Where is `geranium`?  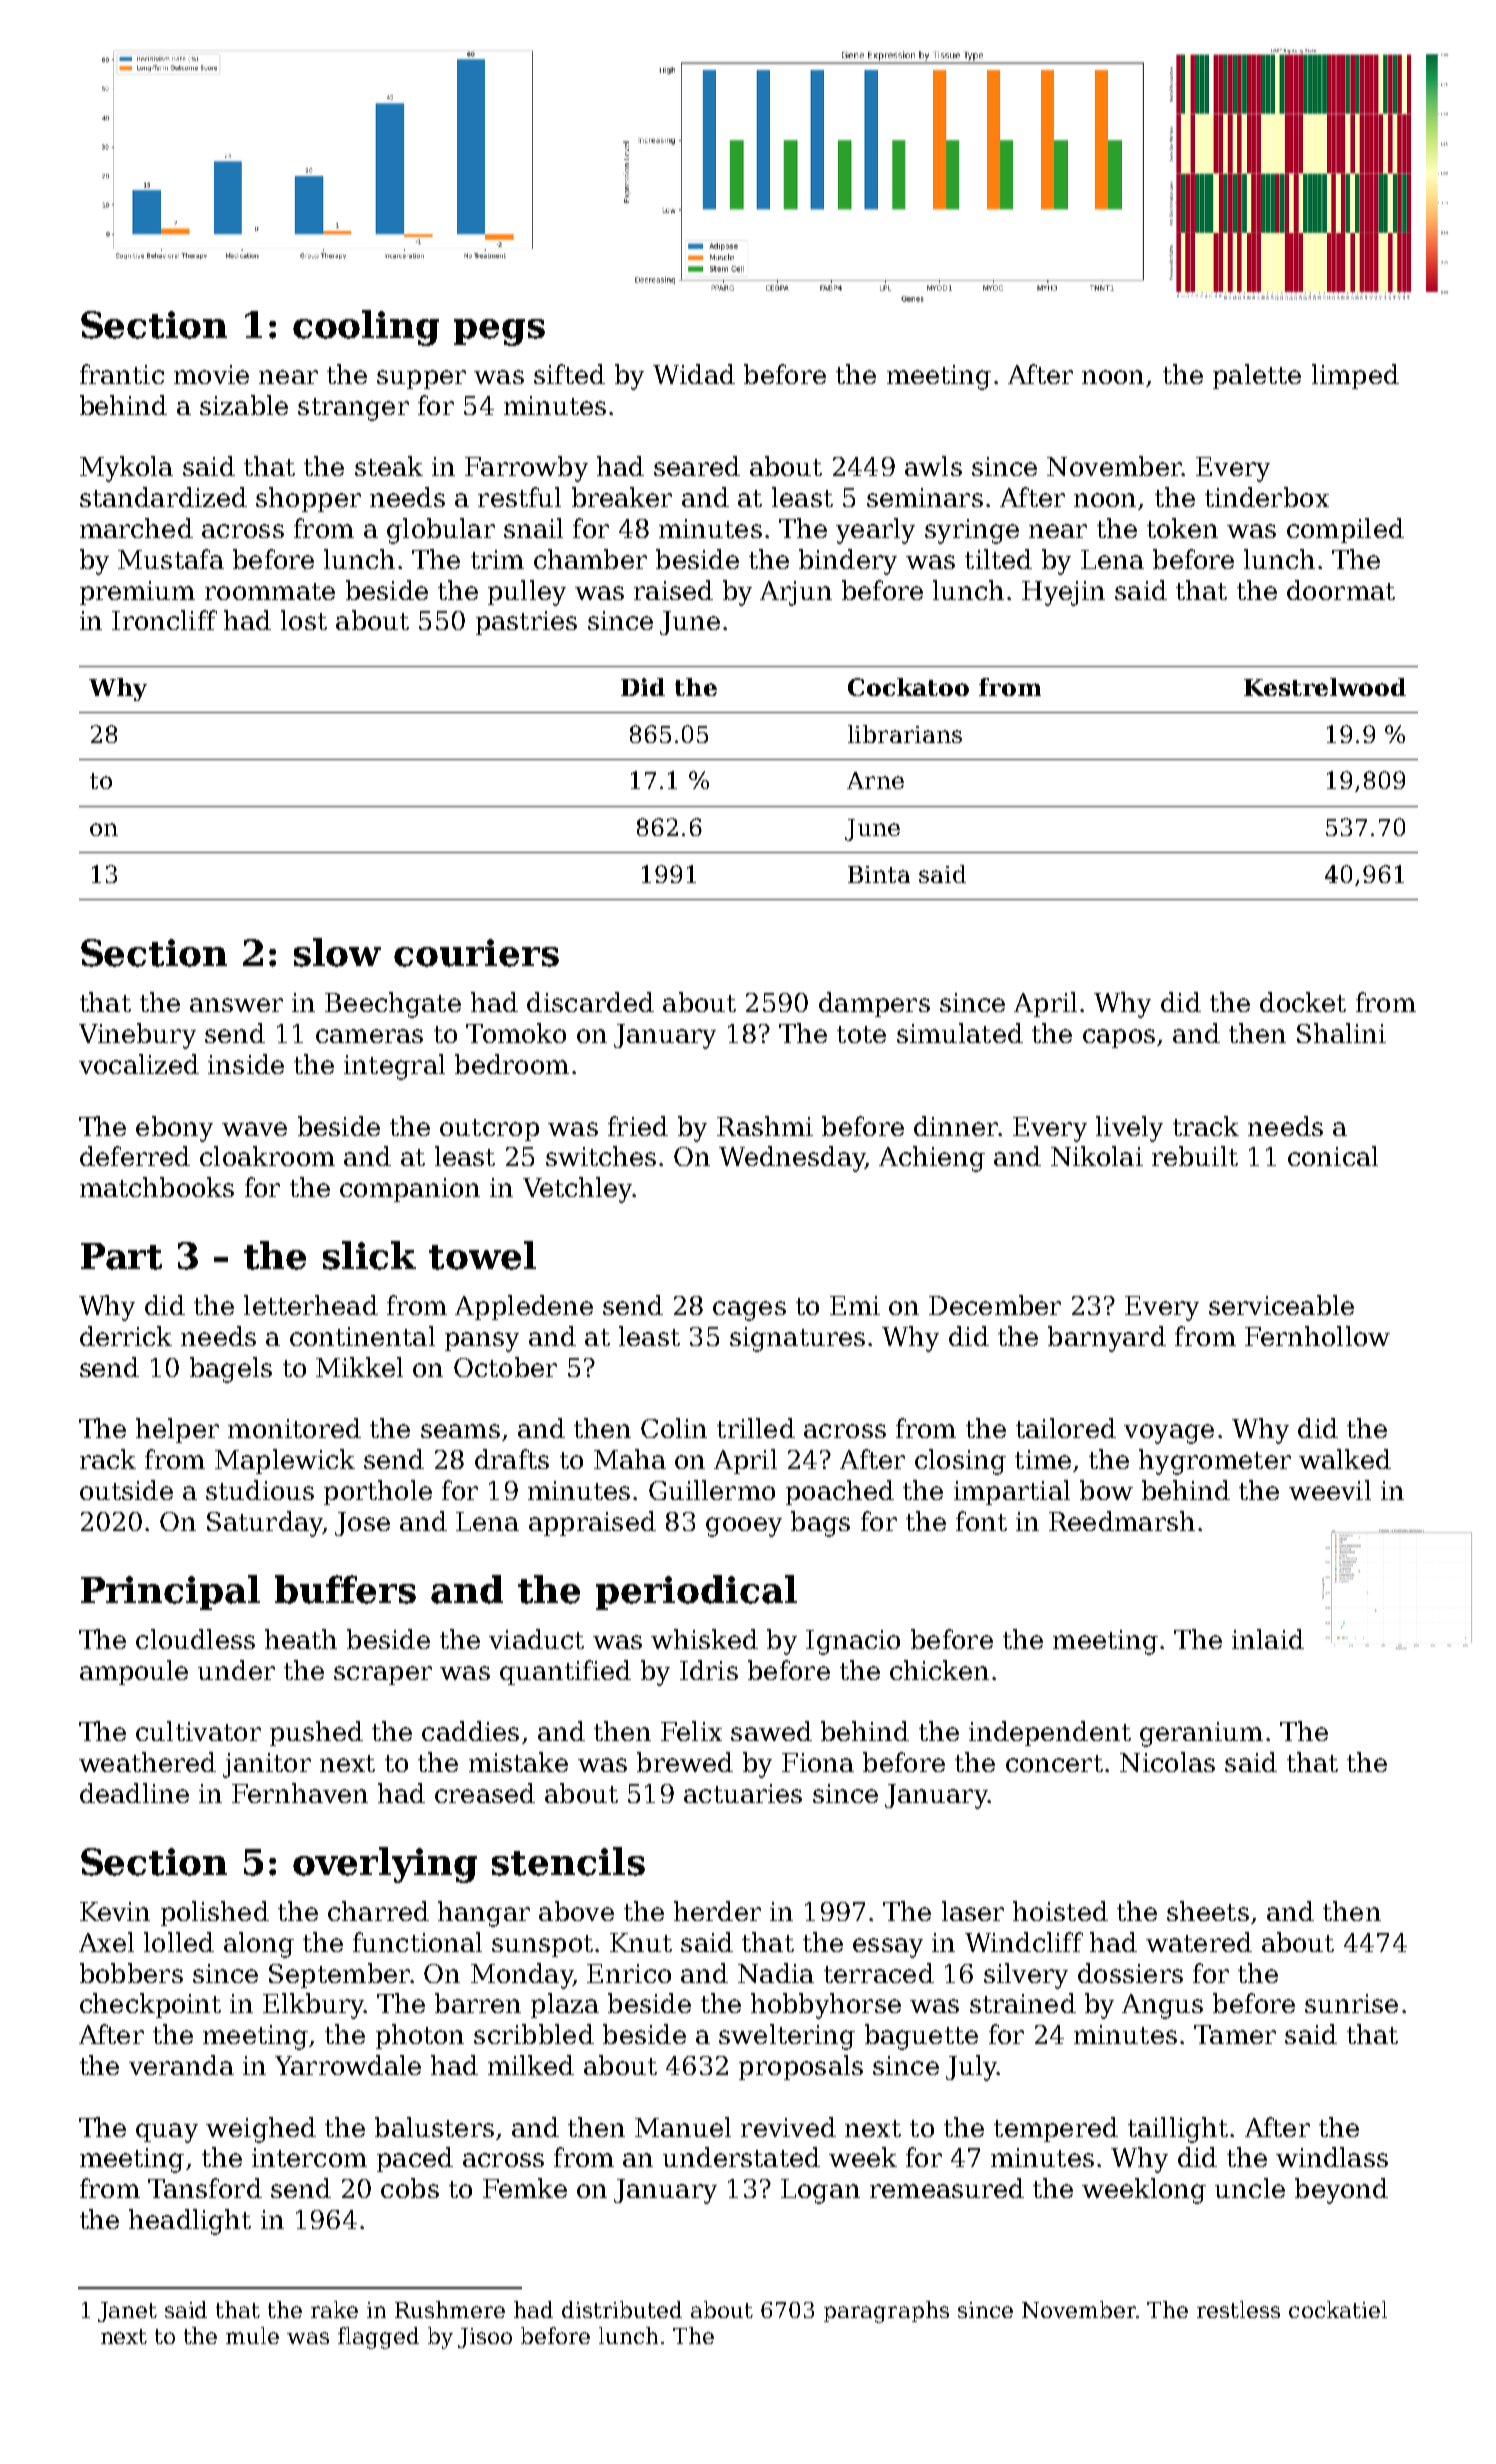 geranium is located at coordinates (1201, 1734).
